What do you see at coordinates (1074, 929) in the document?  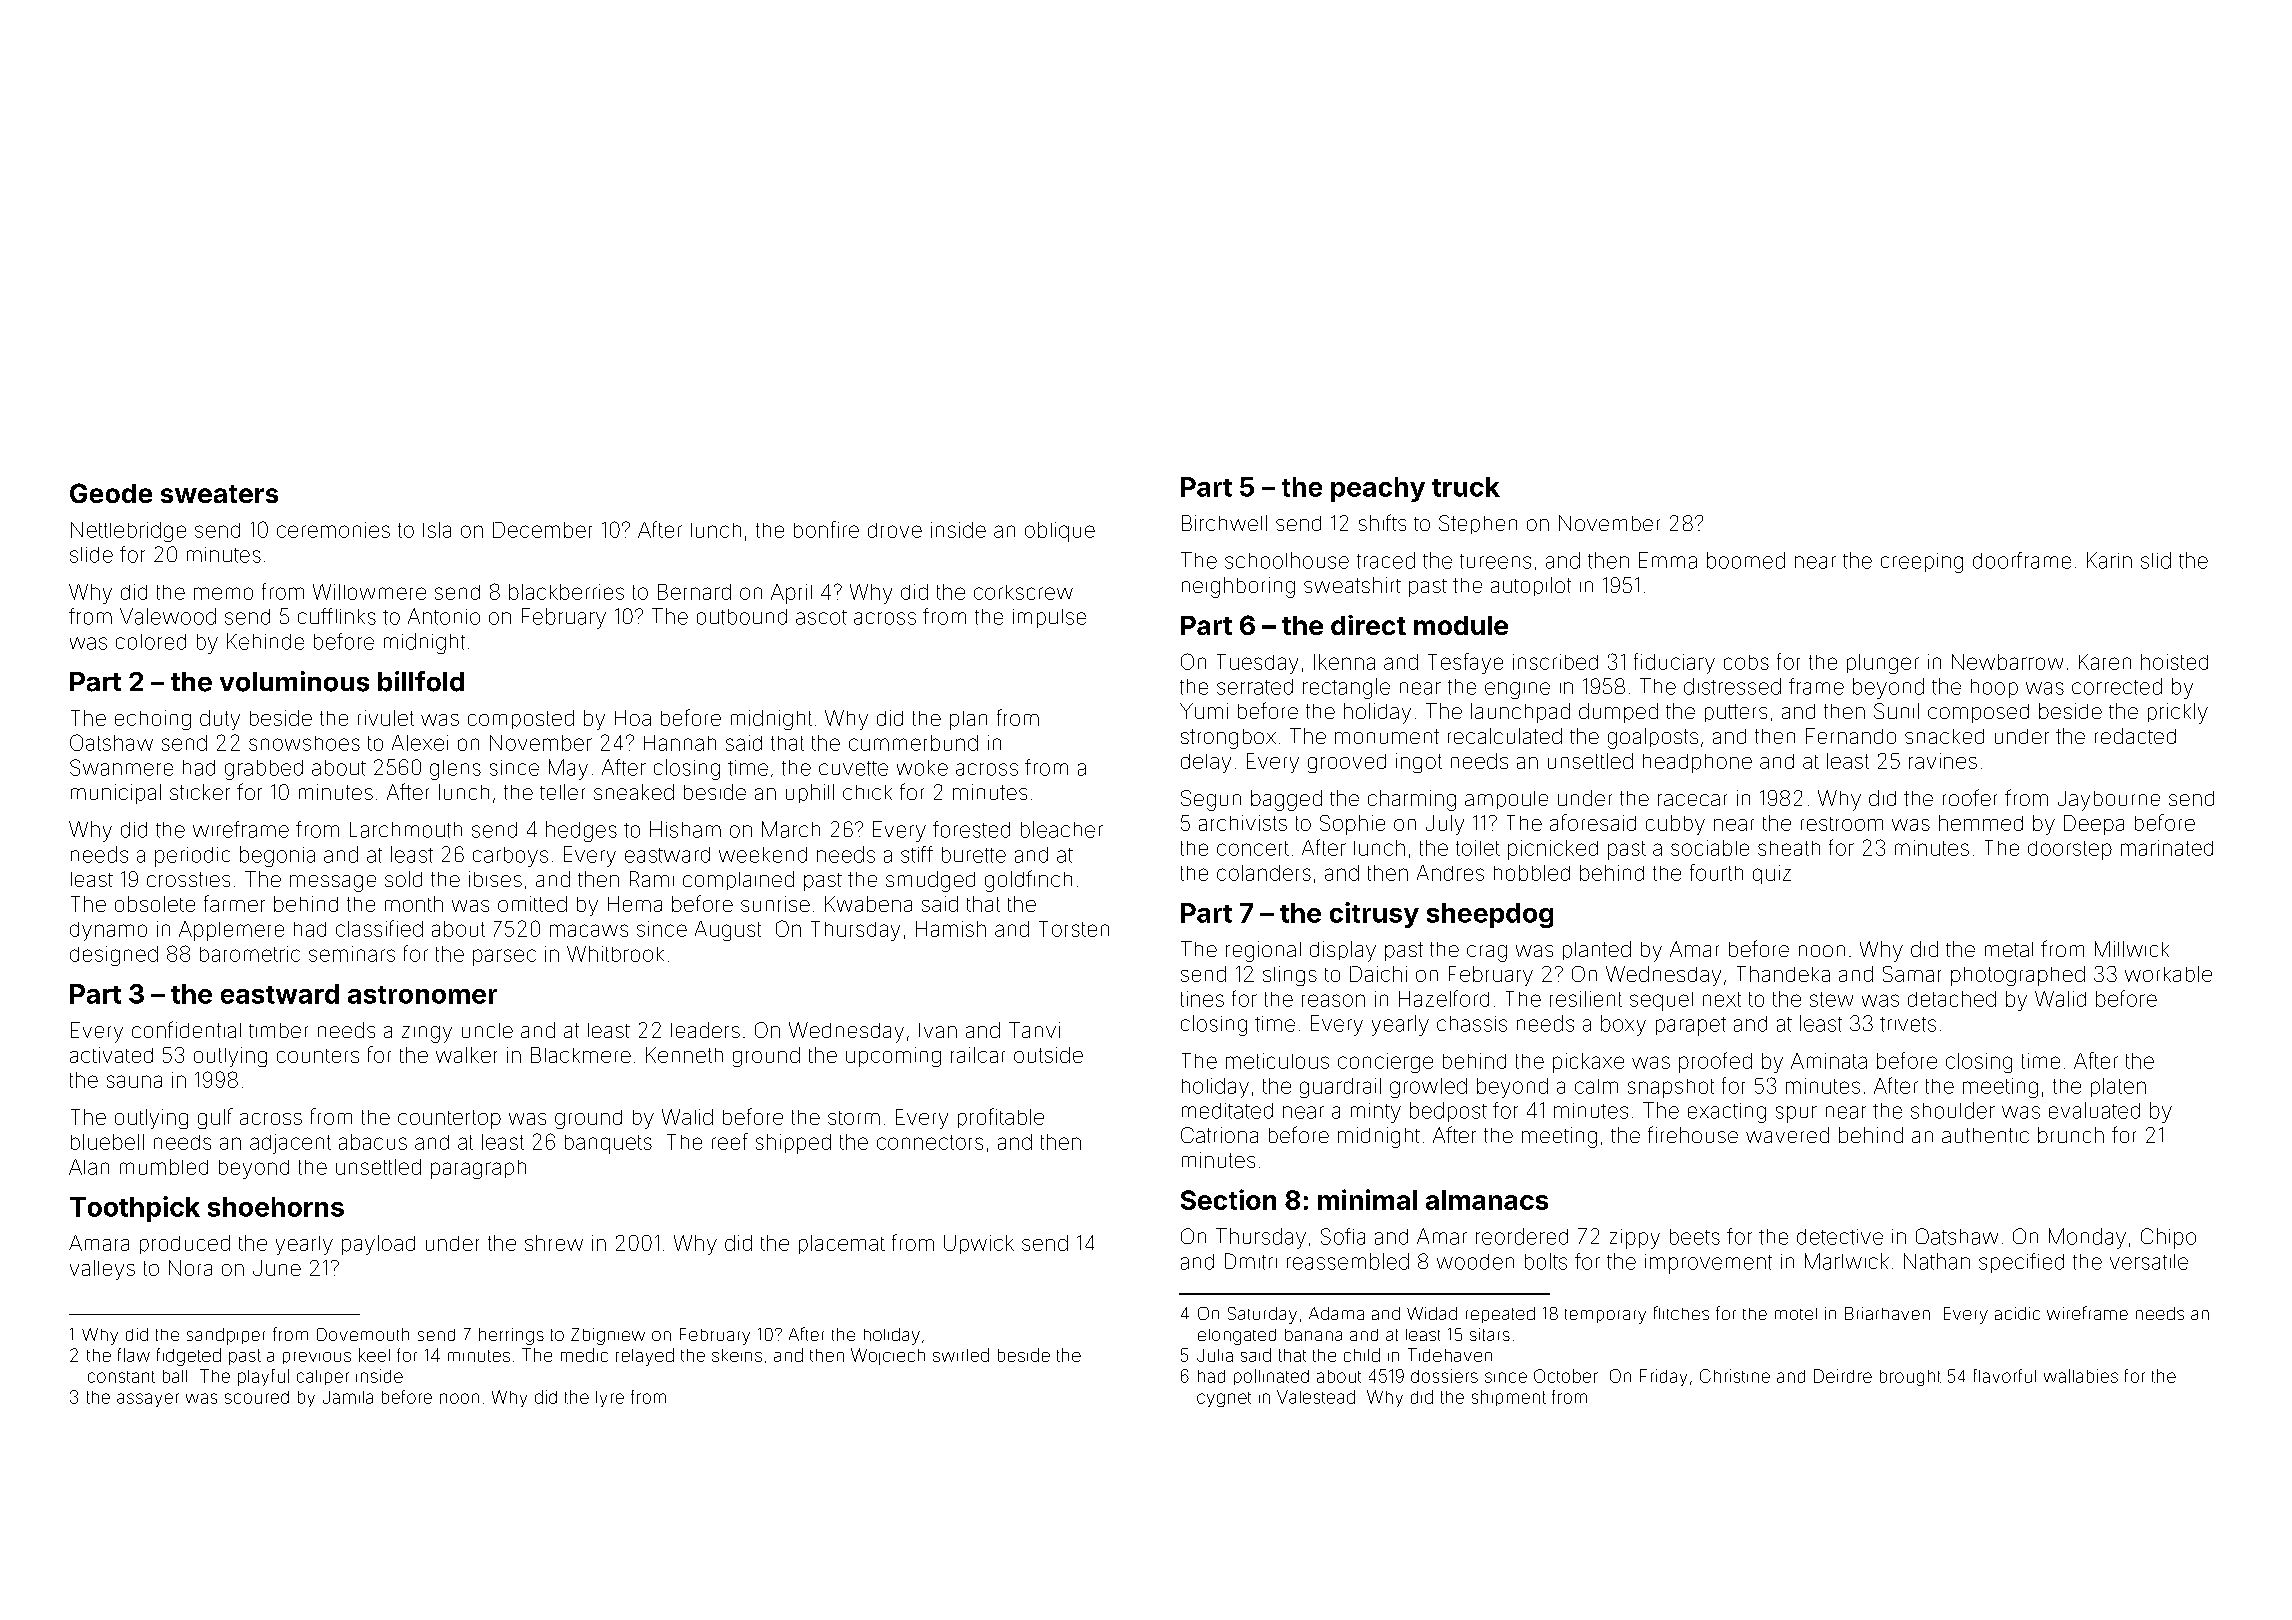 I see `Torsten` at bounding box center [1074, 929].
